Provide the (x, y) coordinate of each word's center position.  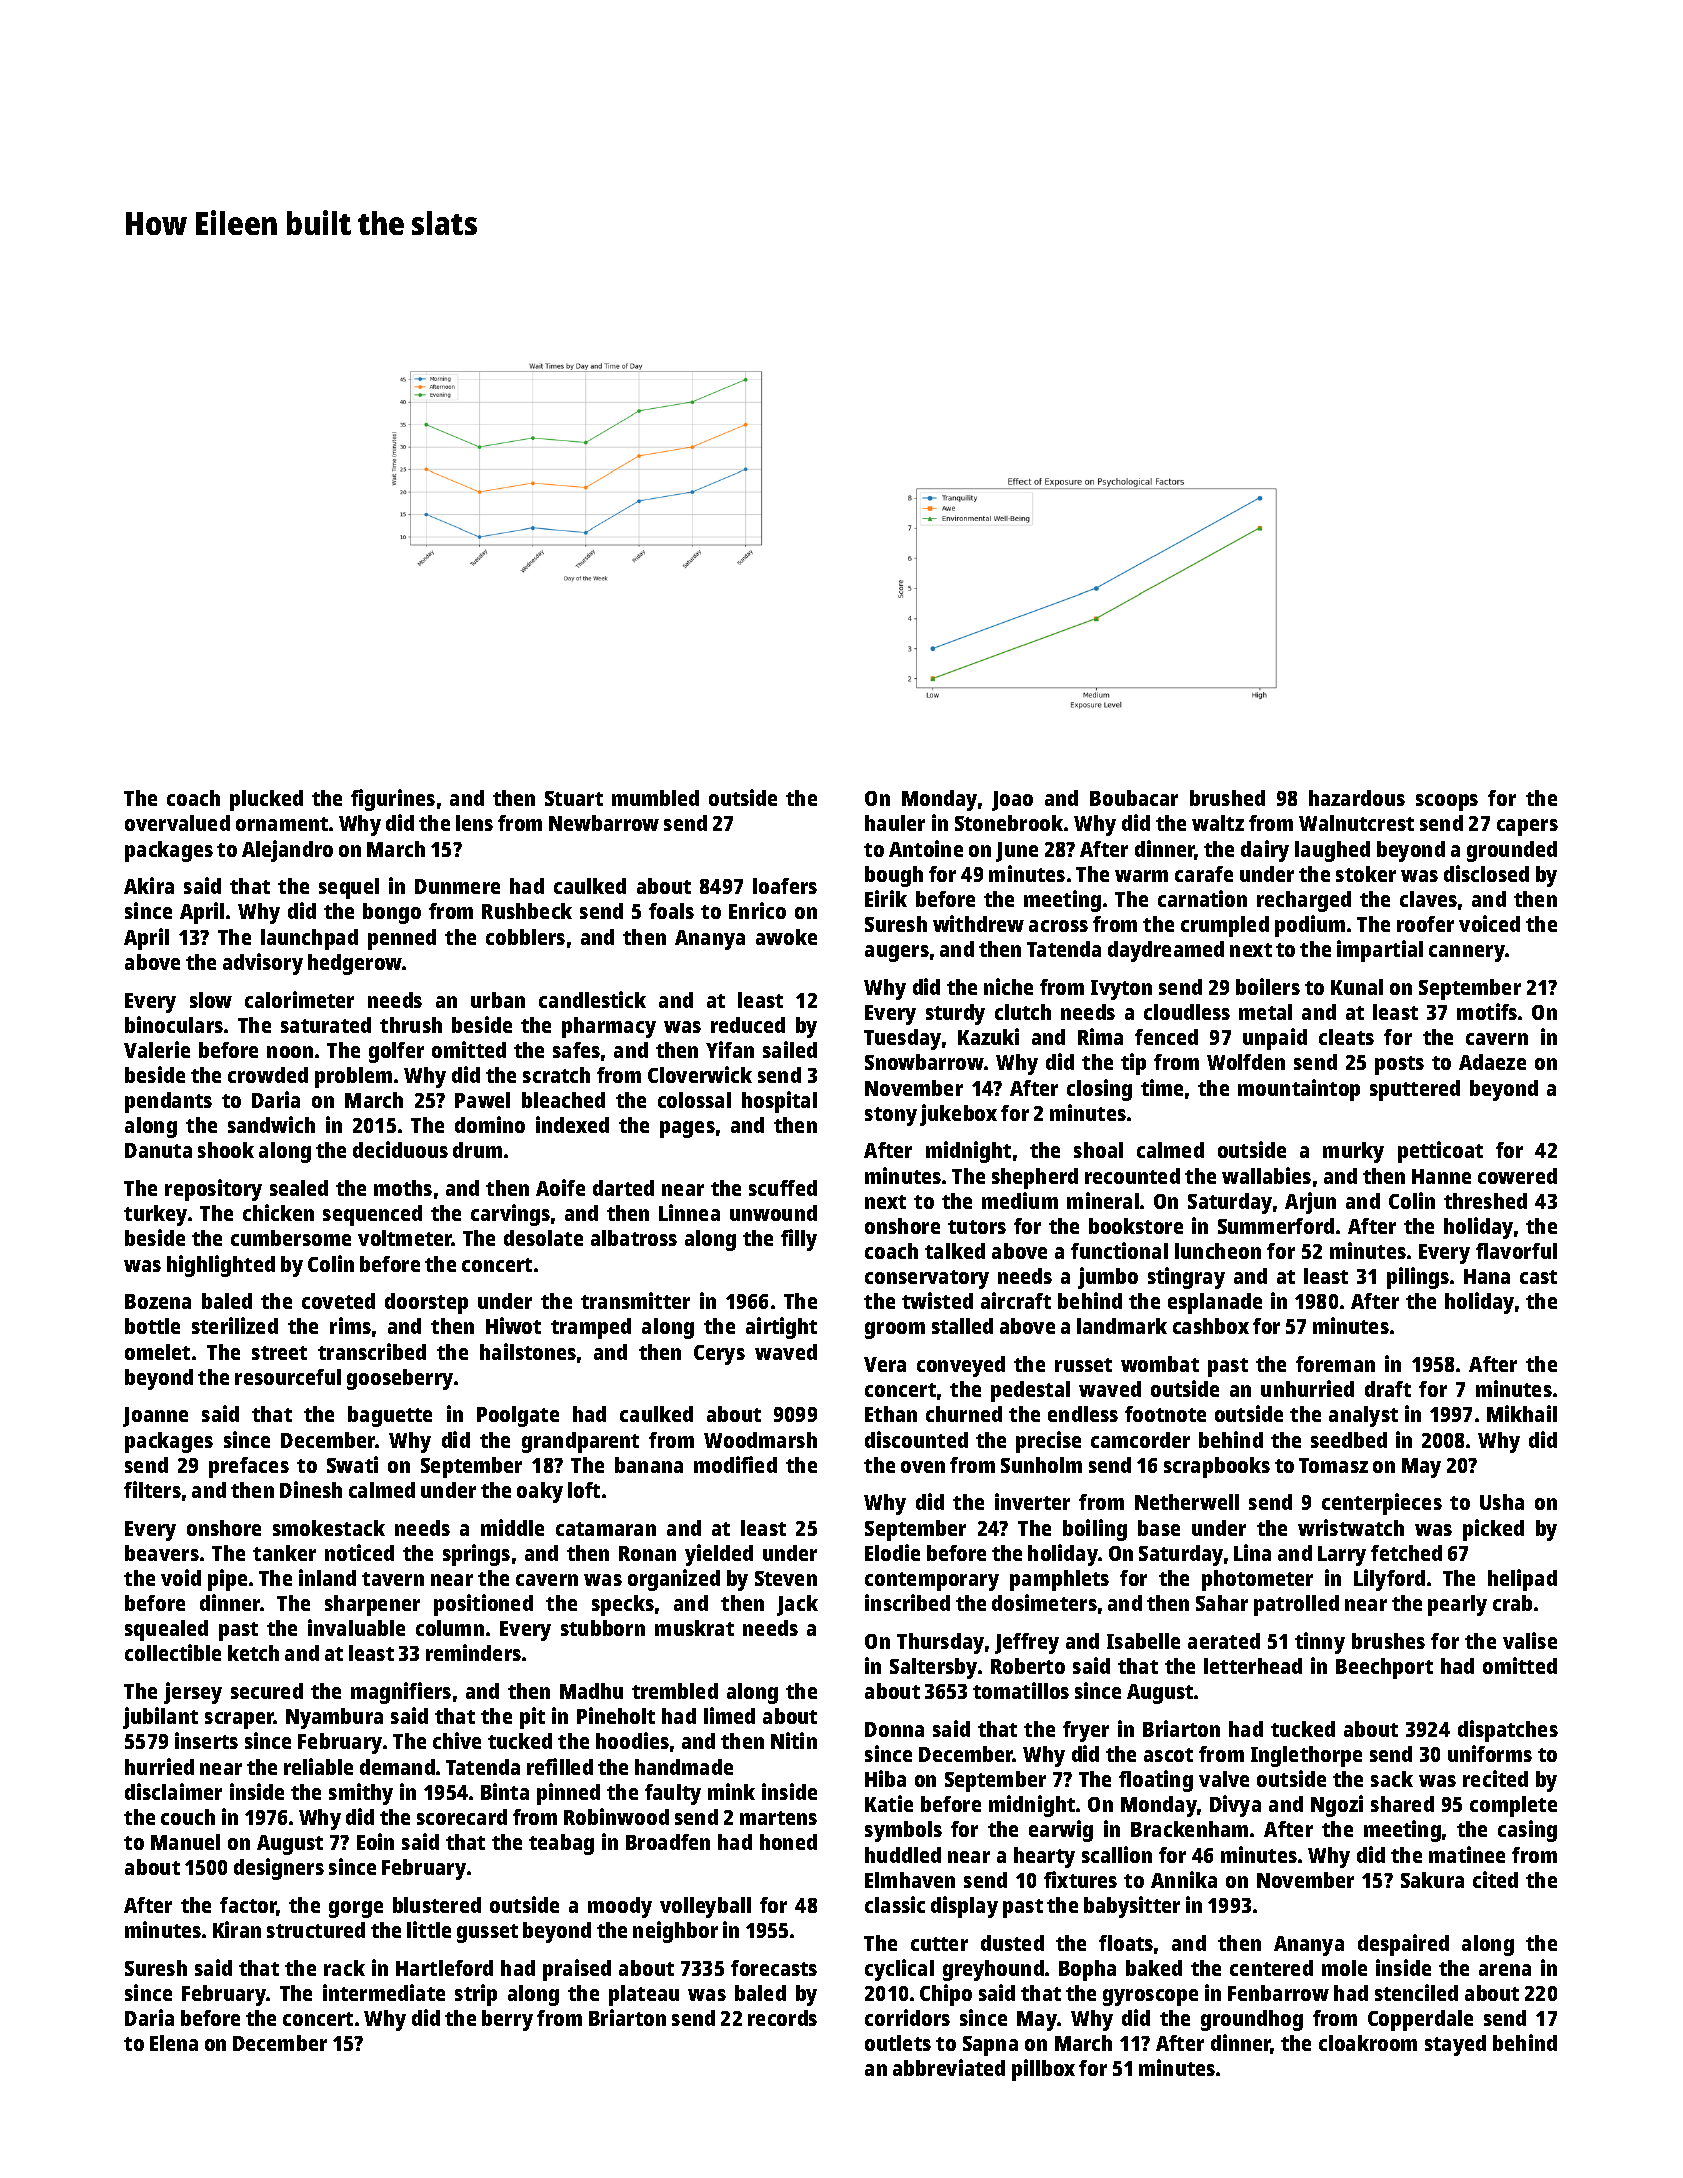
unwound (773, 1213)
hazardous (1357, 798)
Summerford (1276, 1226)
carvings (510, 1215)
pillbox (1043, 2070)
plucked (266, 800)
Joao (1012, 801)
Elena (174, 2043)
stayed (1455, 2045)
